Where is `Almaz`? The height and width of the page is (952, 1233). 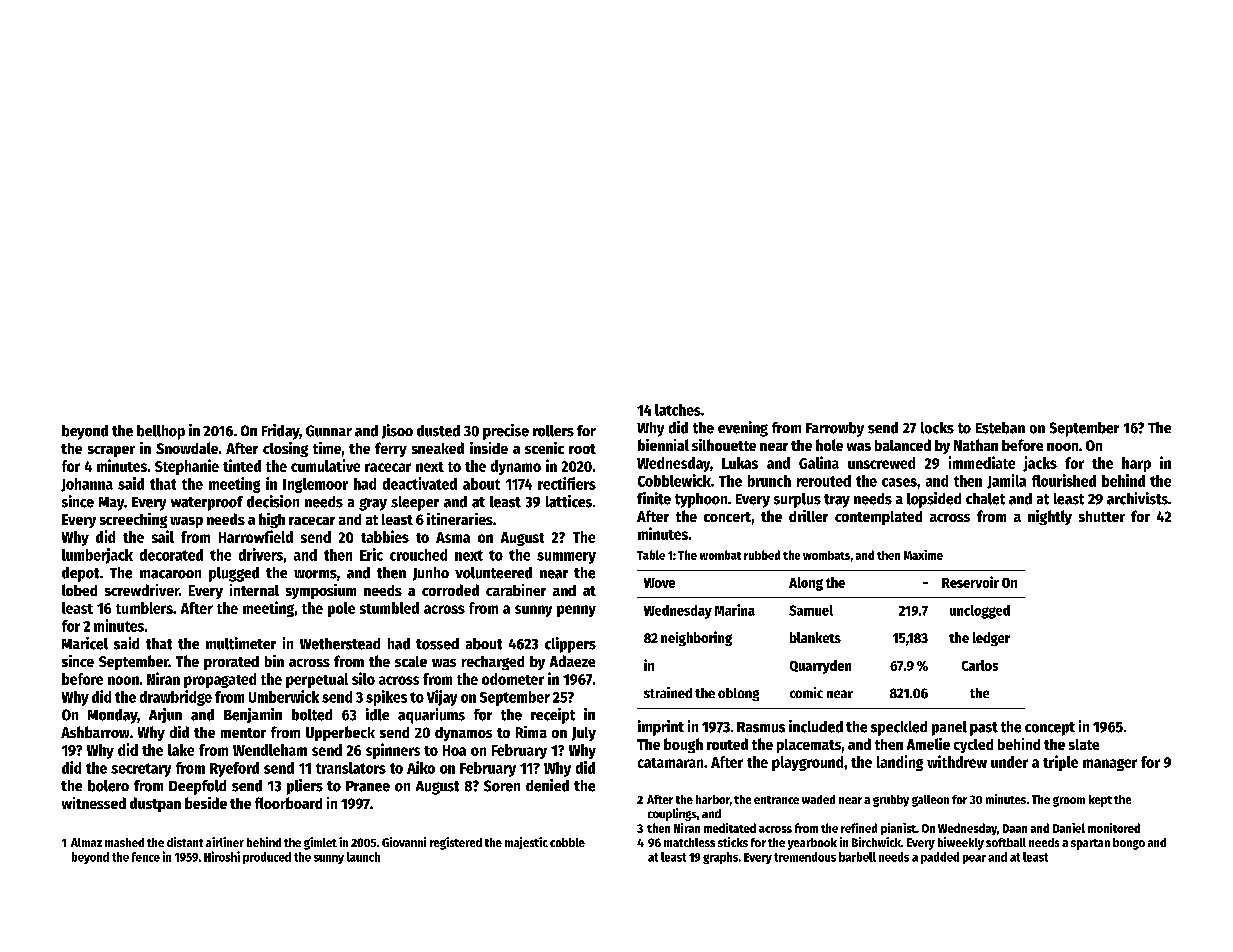
Almaz is located at coordinates (86, 842).
